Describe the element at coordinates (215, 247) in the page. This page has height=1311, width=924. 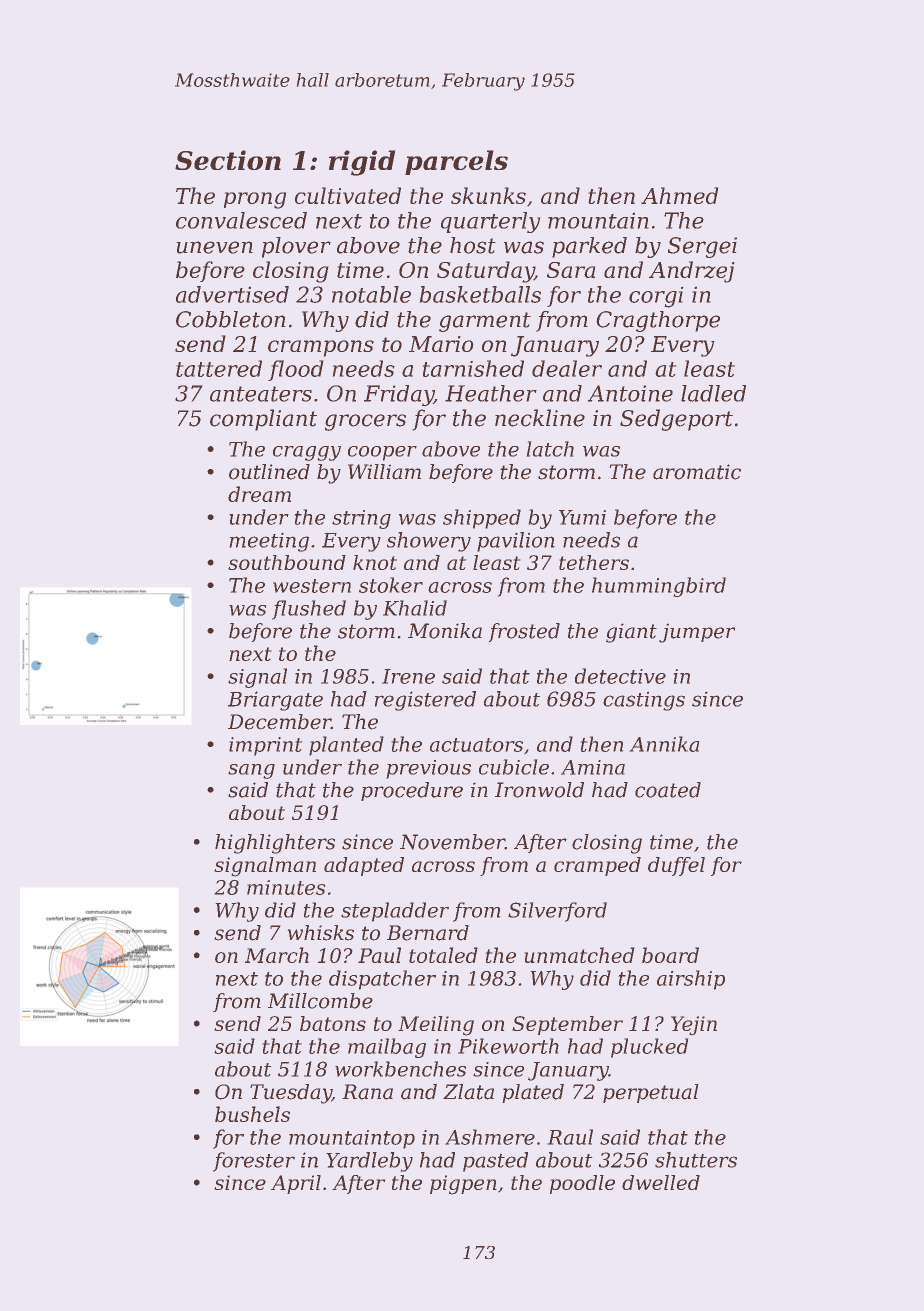
I see `uneven` at that location.
